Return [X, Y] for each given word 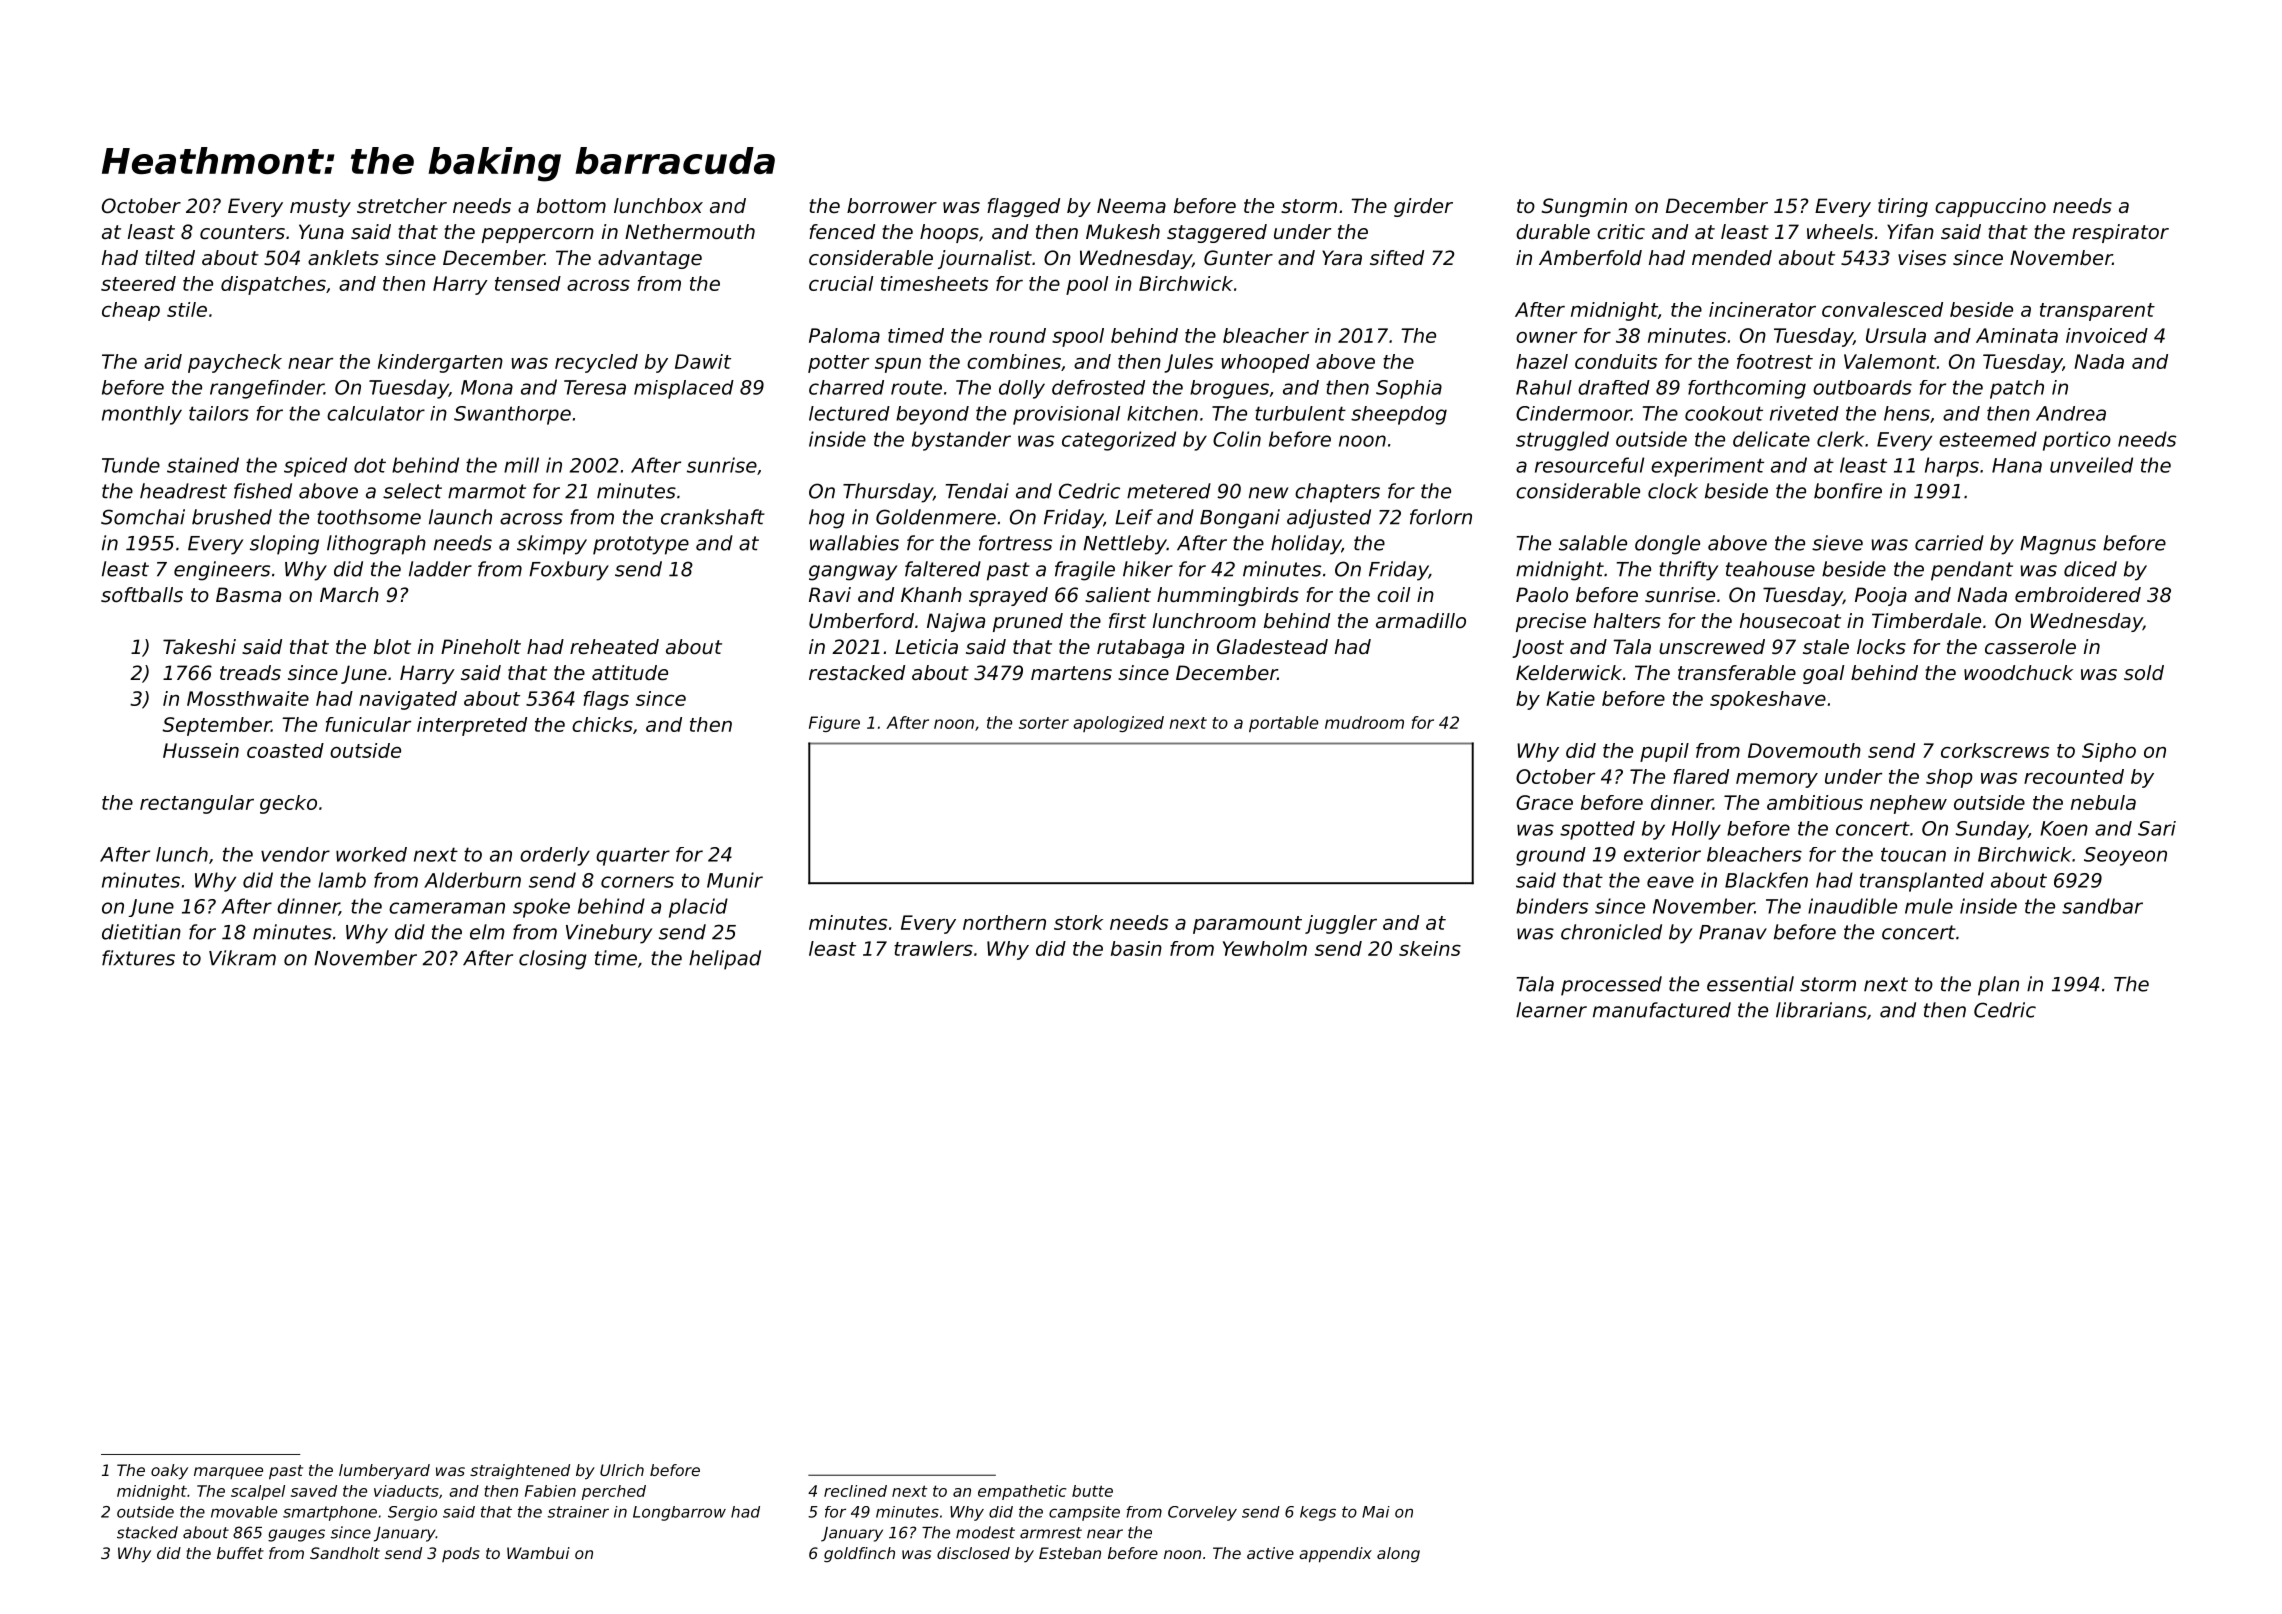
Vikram [242, 958]
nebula [2103, 802]
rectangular [197, 804]
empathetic [1022, 1492]
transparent [2097, 312]
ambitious [1815, 802]
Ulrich [622, 1470]
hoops [949, 233]
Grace [1544, 802]
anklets [343, 258]
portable [1283, 724]
